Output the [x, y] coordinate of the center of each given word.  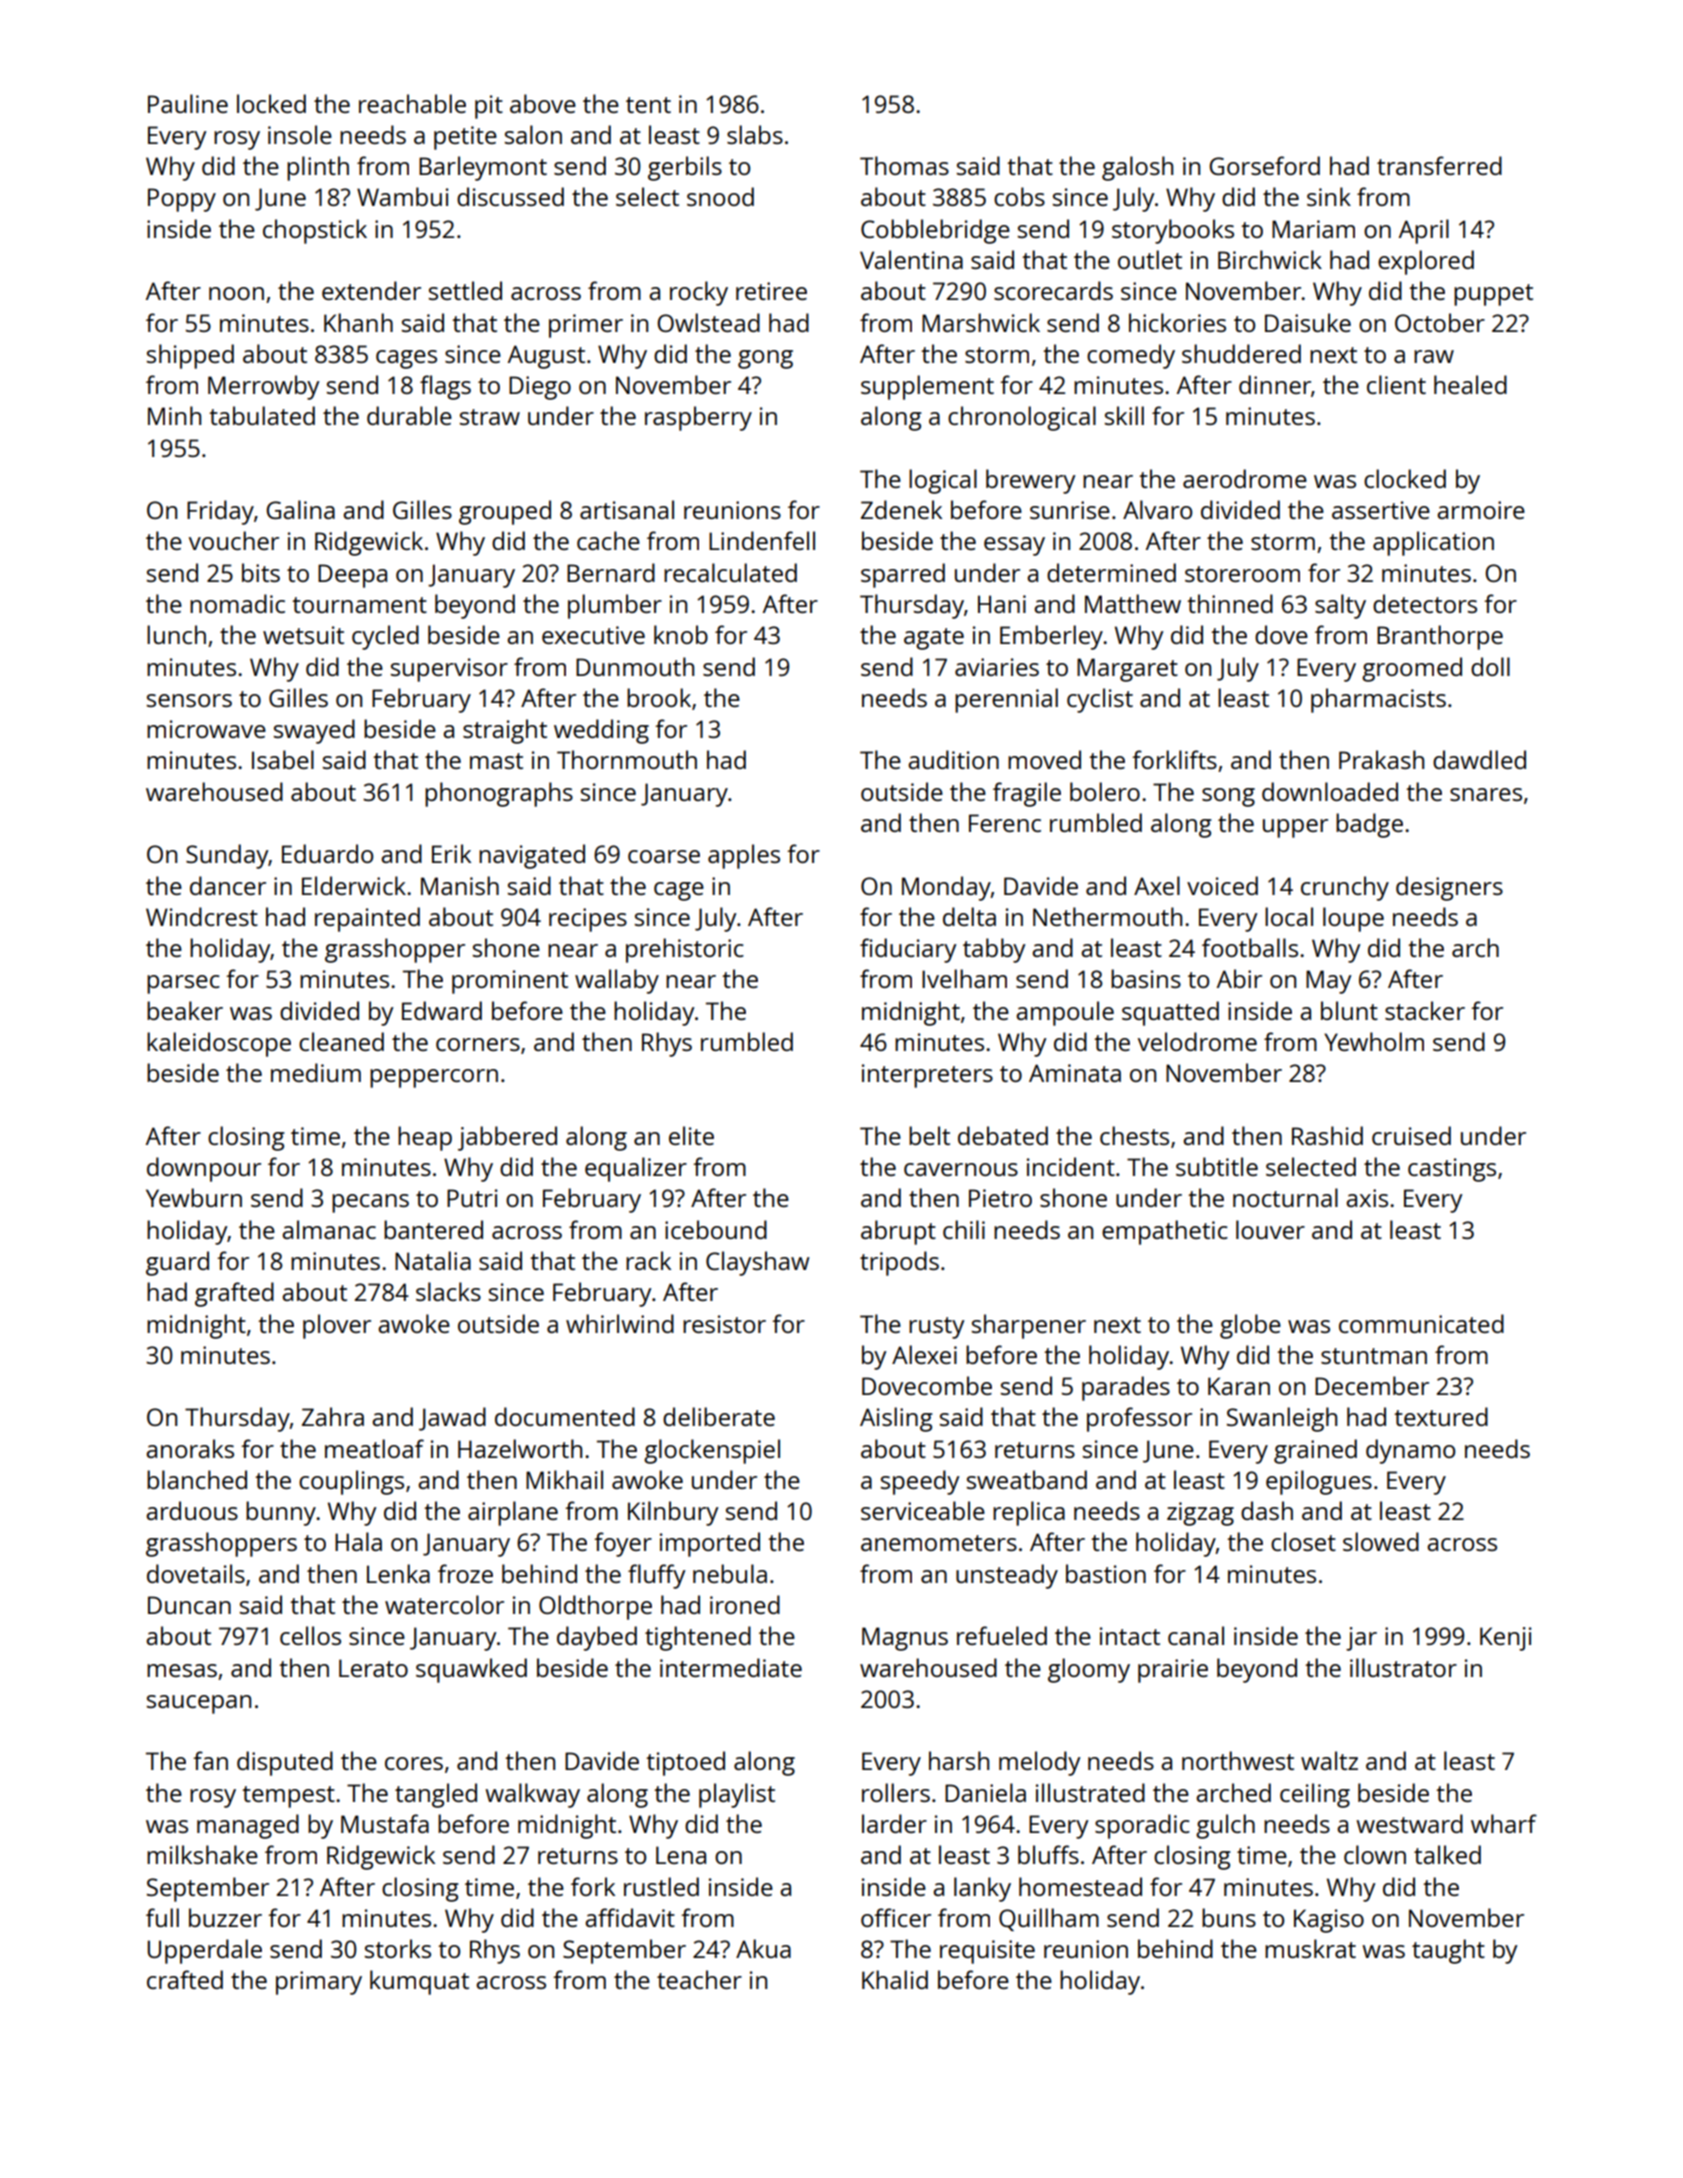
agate [934, 639]
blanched [197, 1479]
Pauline [188, 103]
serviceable [923, 1510]
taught [1448, 1951]
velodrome [1197, 1041]
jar [1361, 1639]
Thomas [904, 165]
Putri [472, 1198]
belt [929, 1135]
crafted [185, 1979]
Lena [681, 1855]
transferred [1439, 165]
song [1228, 797]
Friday [220, 512]
